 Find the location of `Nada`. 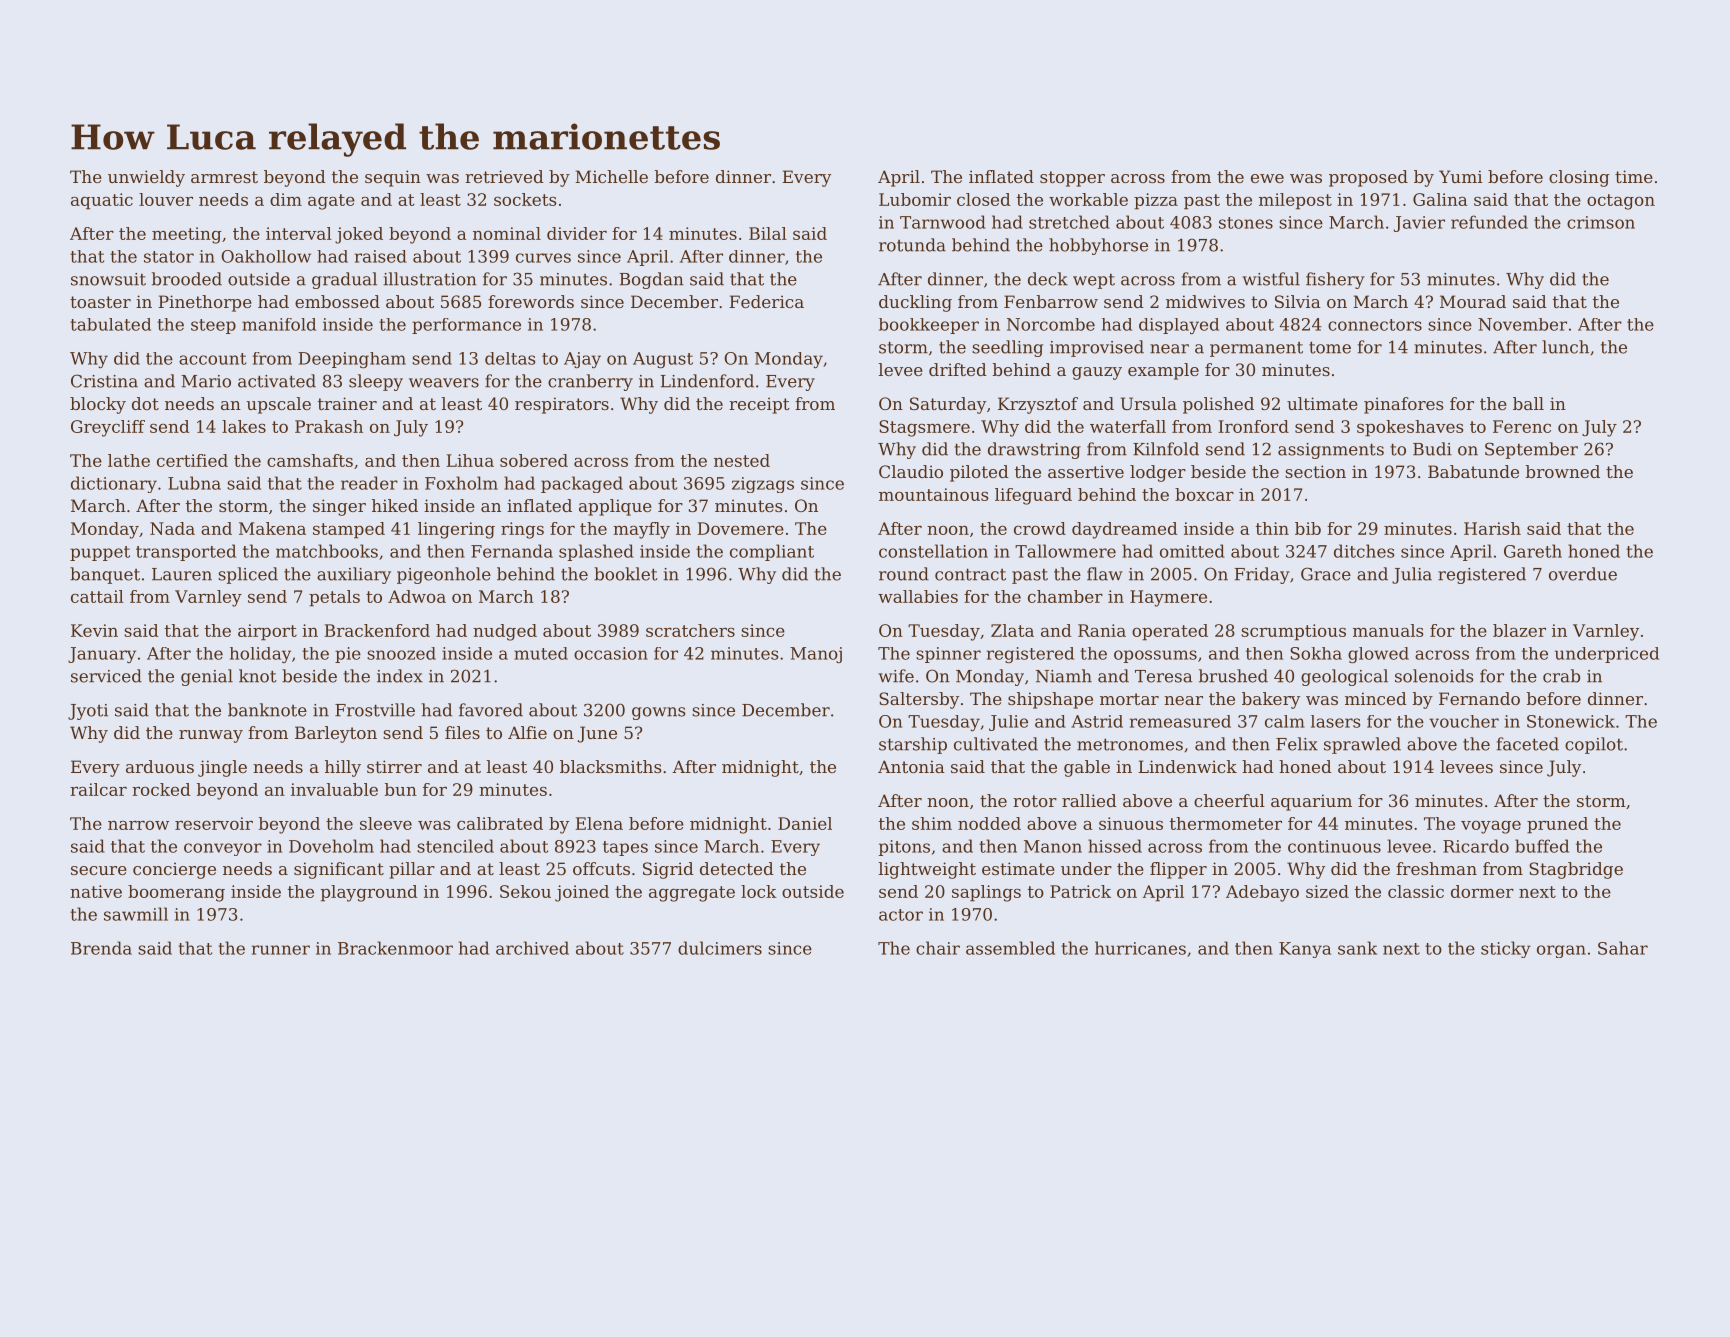

Nada is located at coordinates (172, 528).
